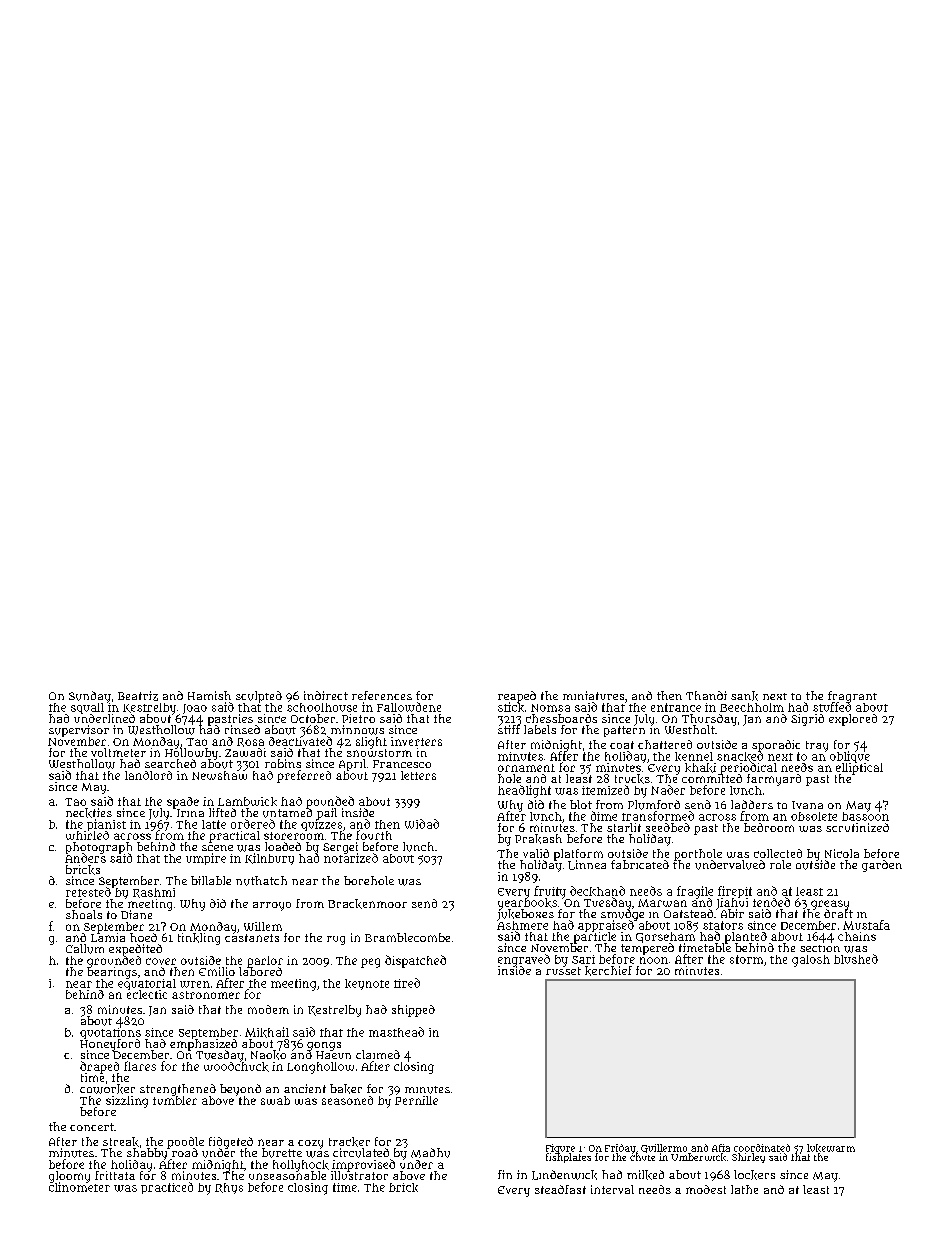 The height and width of the screenshot is (1233, 952). Describe the element at coordinates (564, 1175) in the screenshot. I see `Lindenwick` at that location.
